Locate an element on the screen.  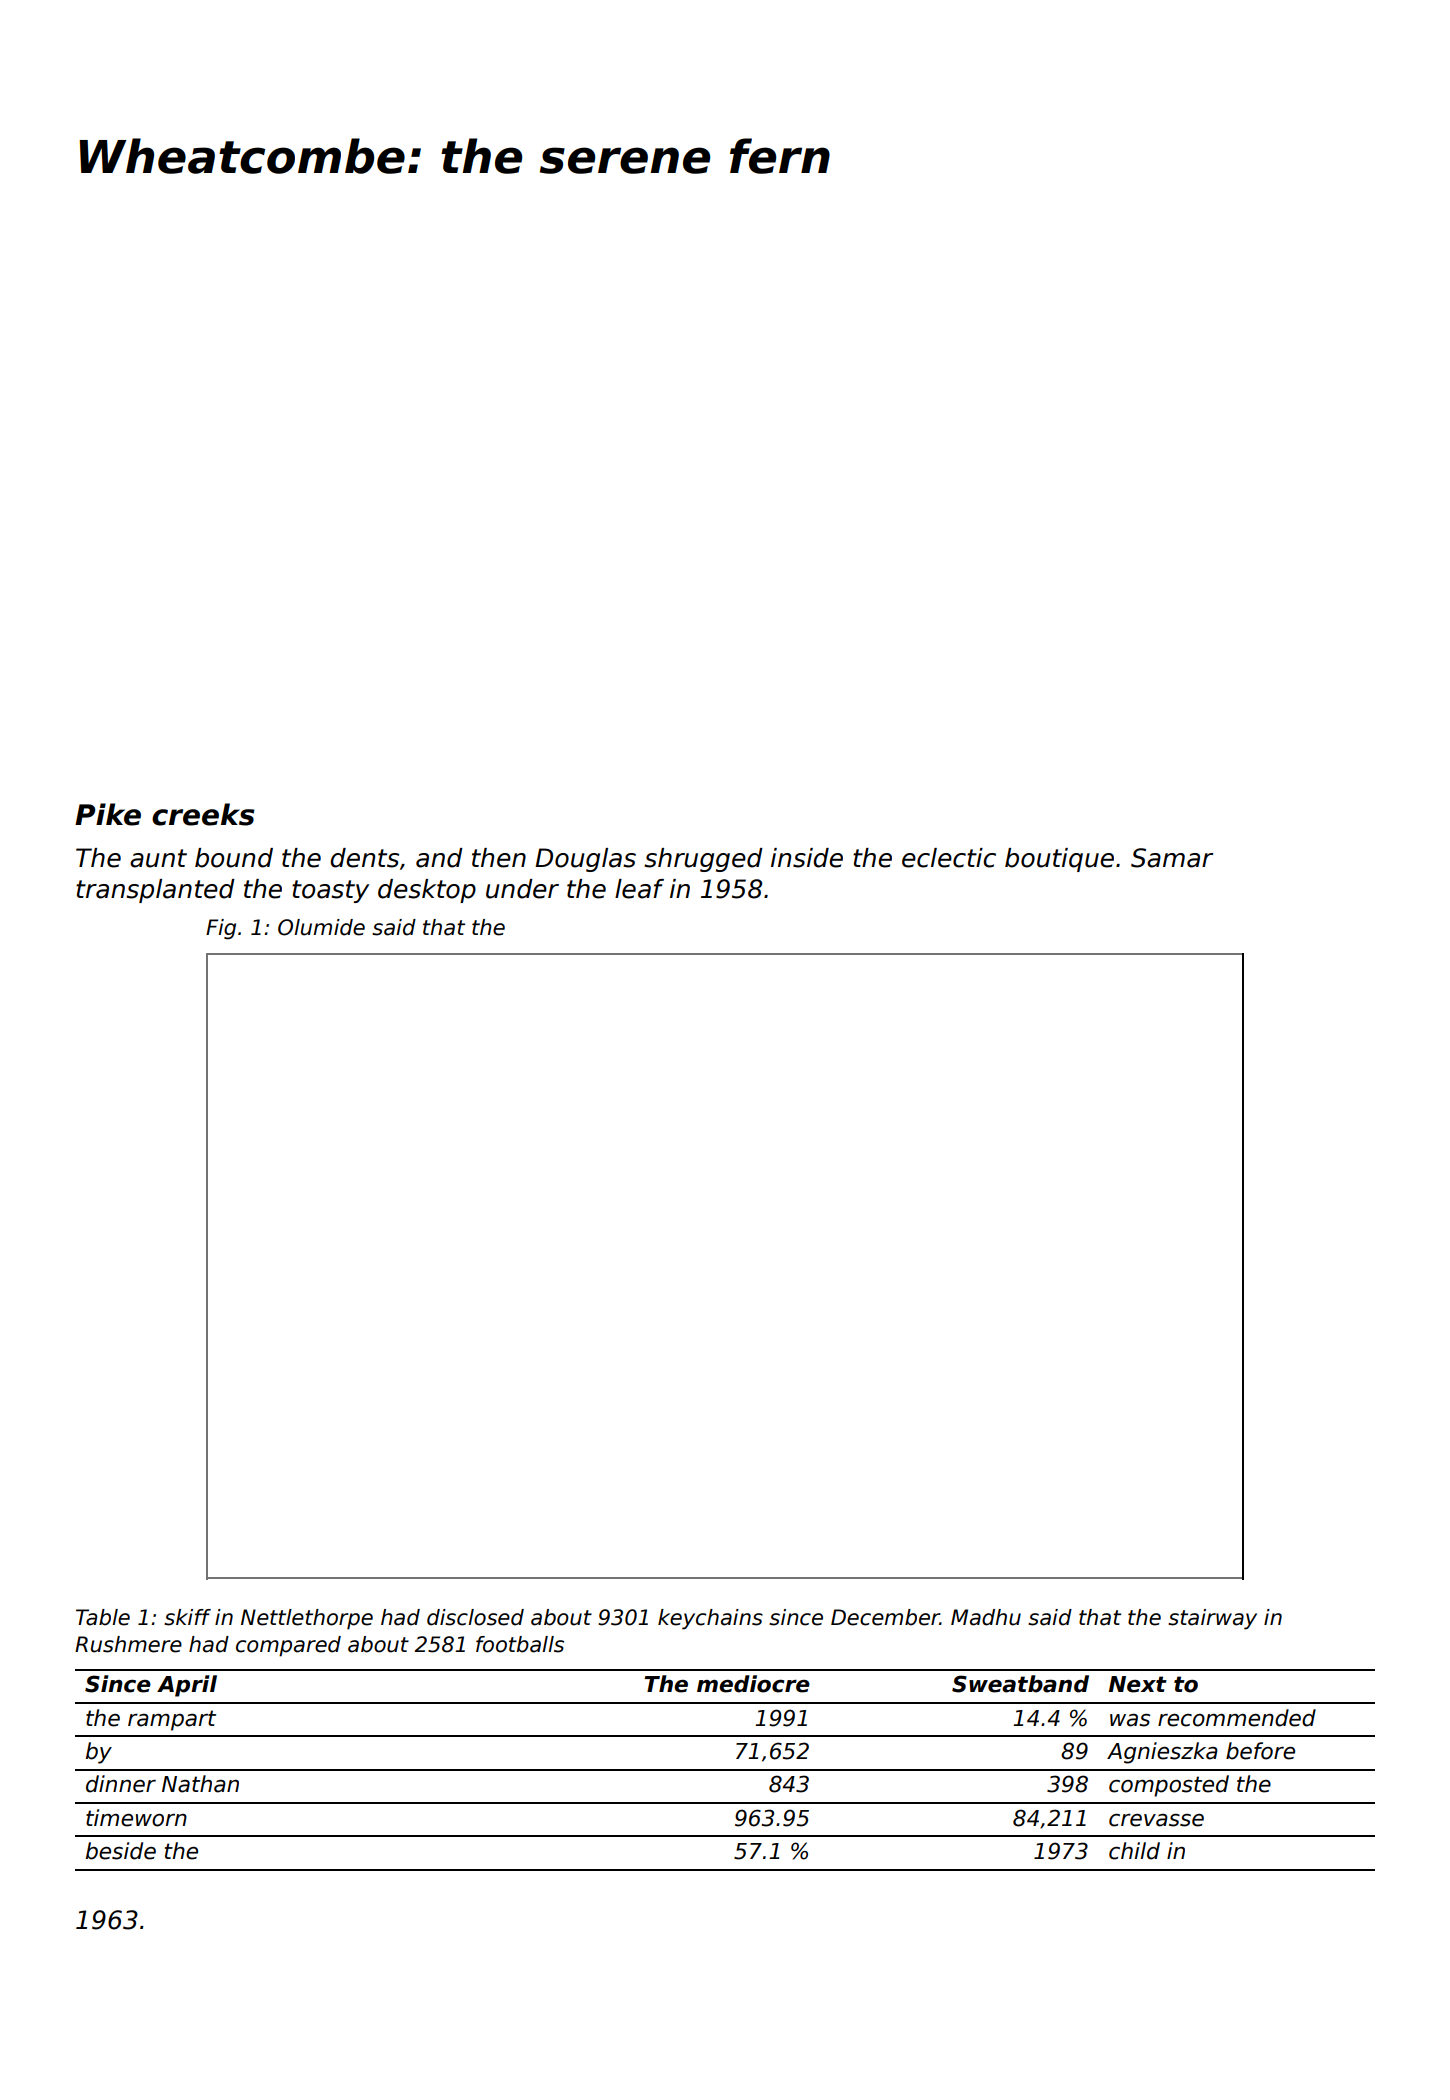
timeworn is located at coordinates (136, 1818).
